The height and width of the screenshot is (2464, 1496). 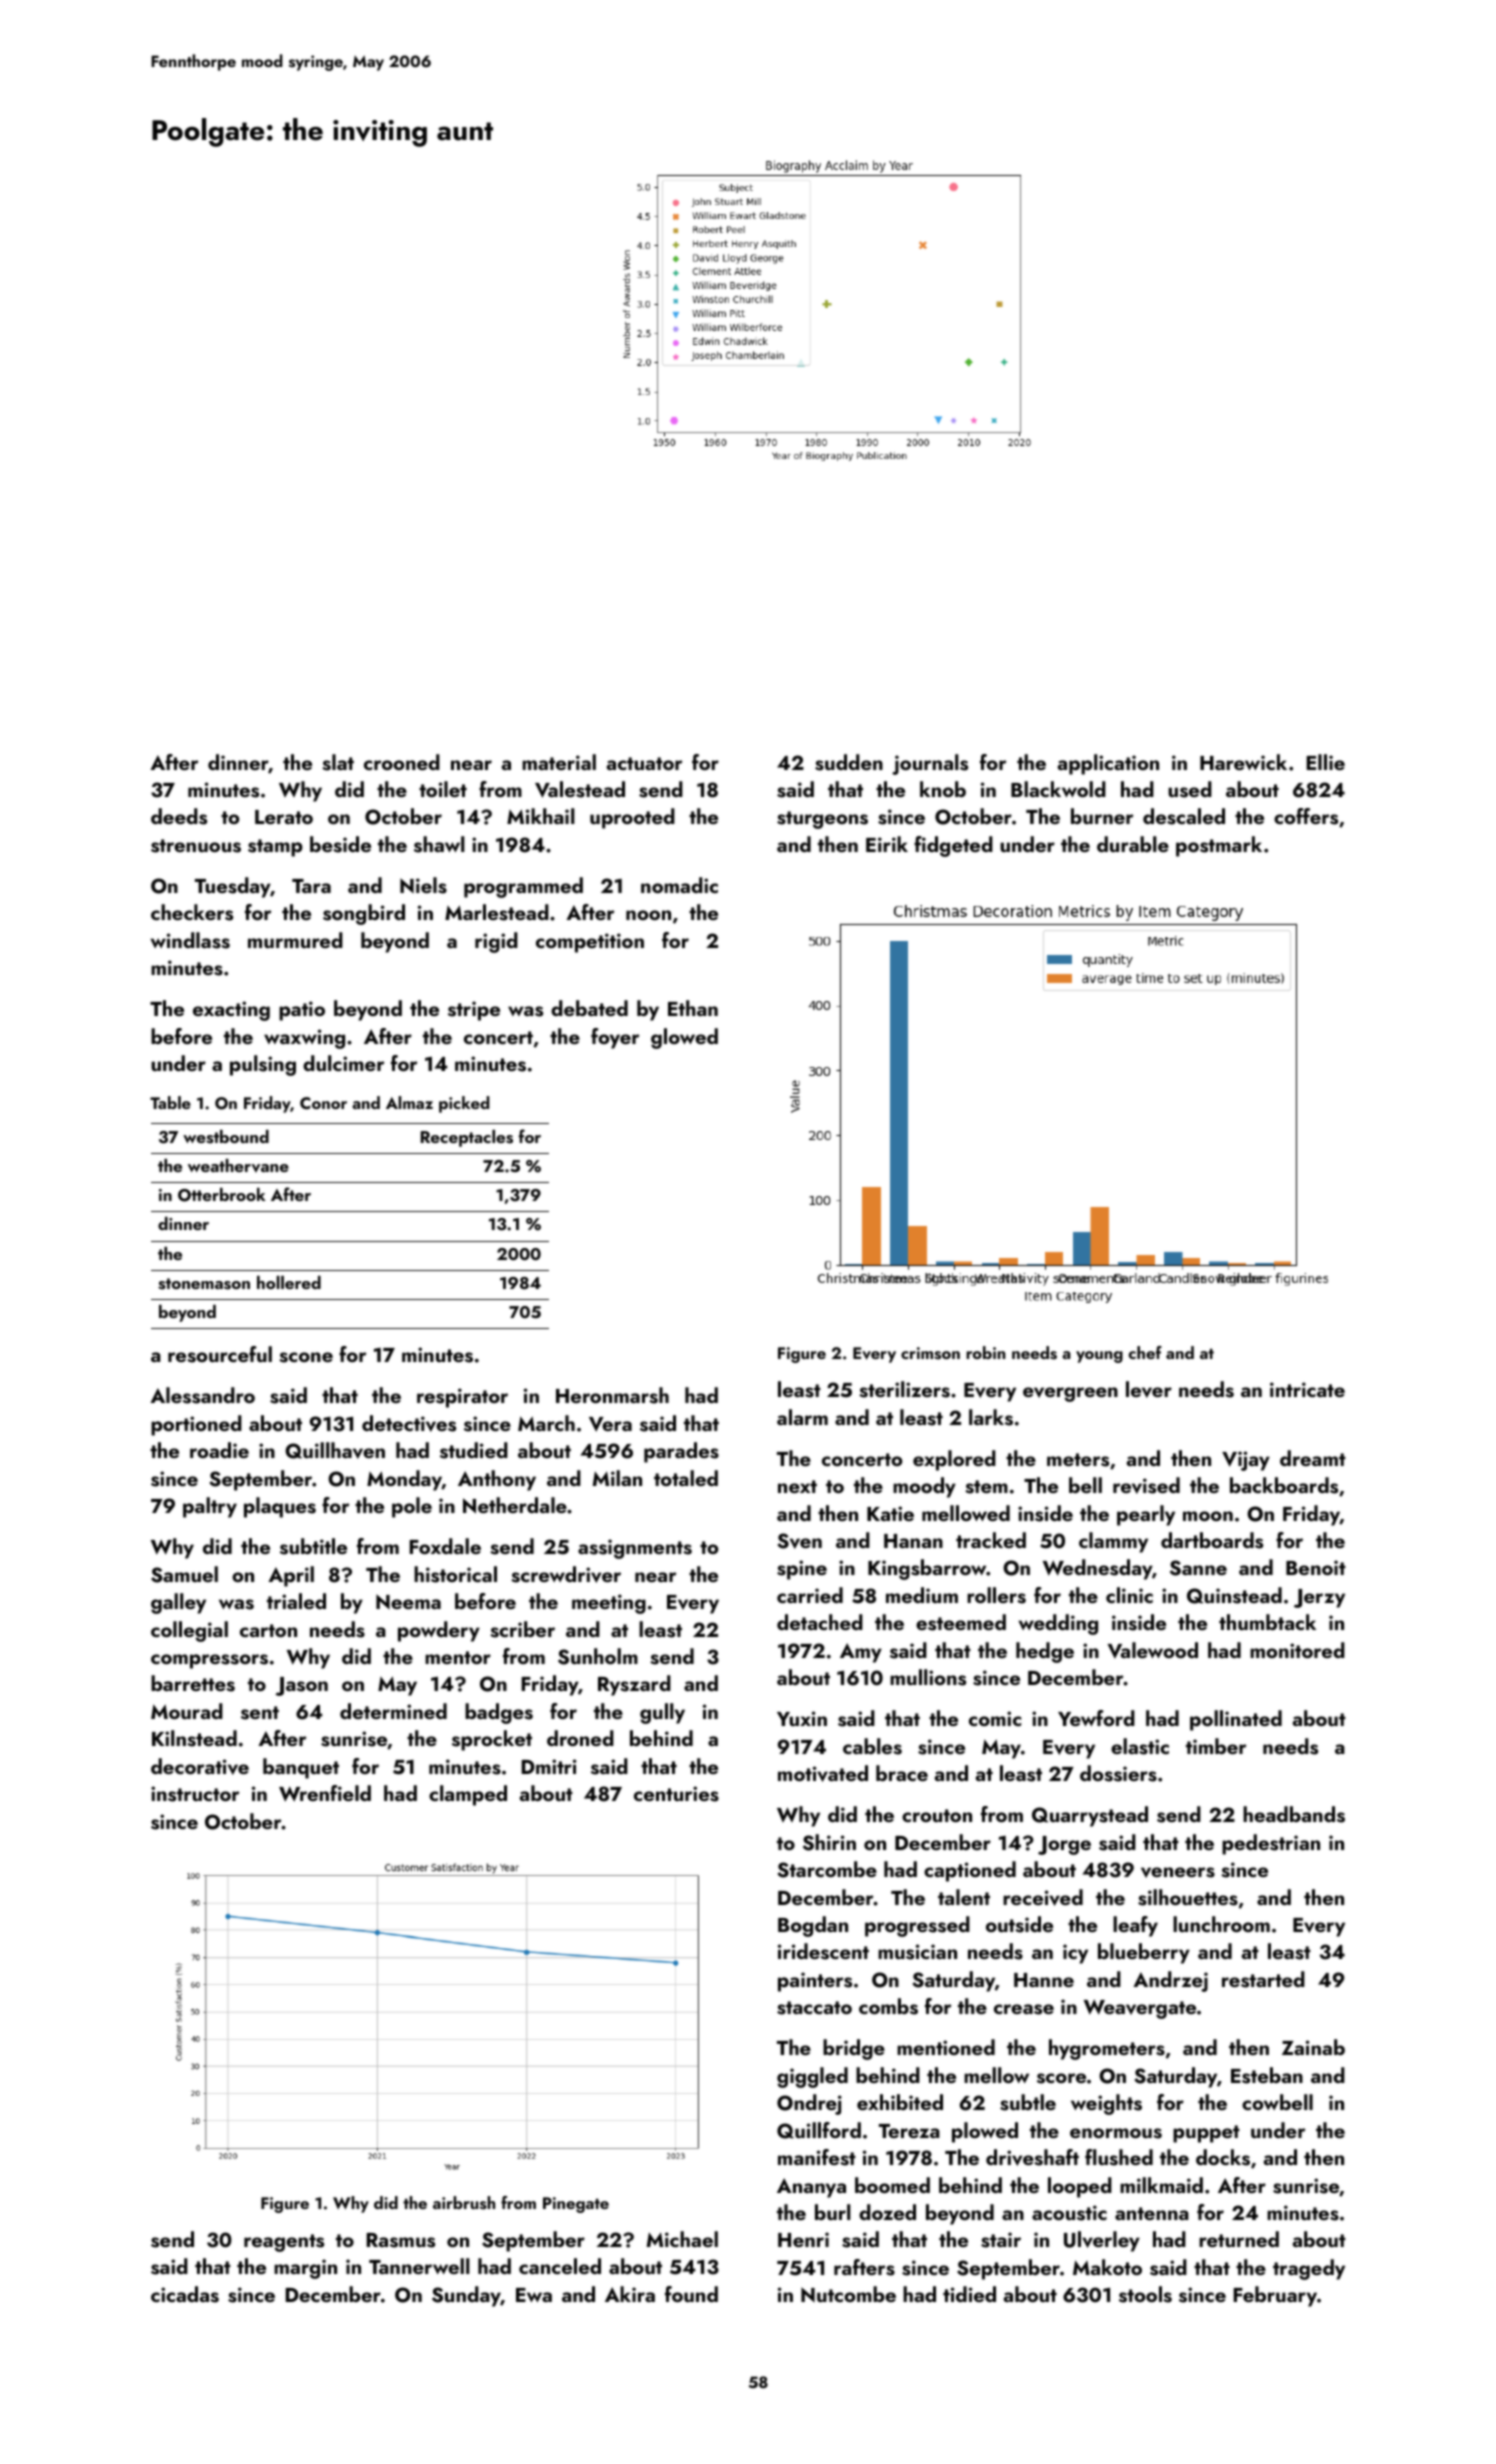 What do you see at coordinates (1221, 1924) in the screenshot?
I see `lunchroom` at bounding box center [1221, 1924].
